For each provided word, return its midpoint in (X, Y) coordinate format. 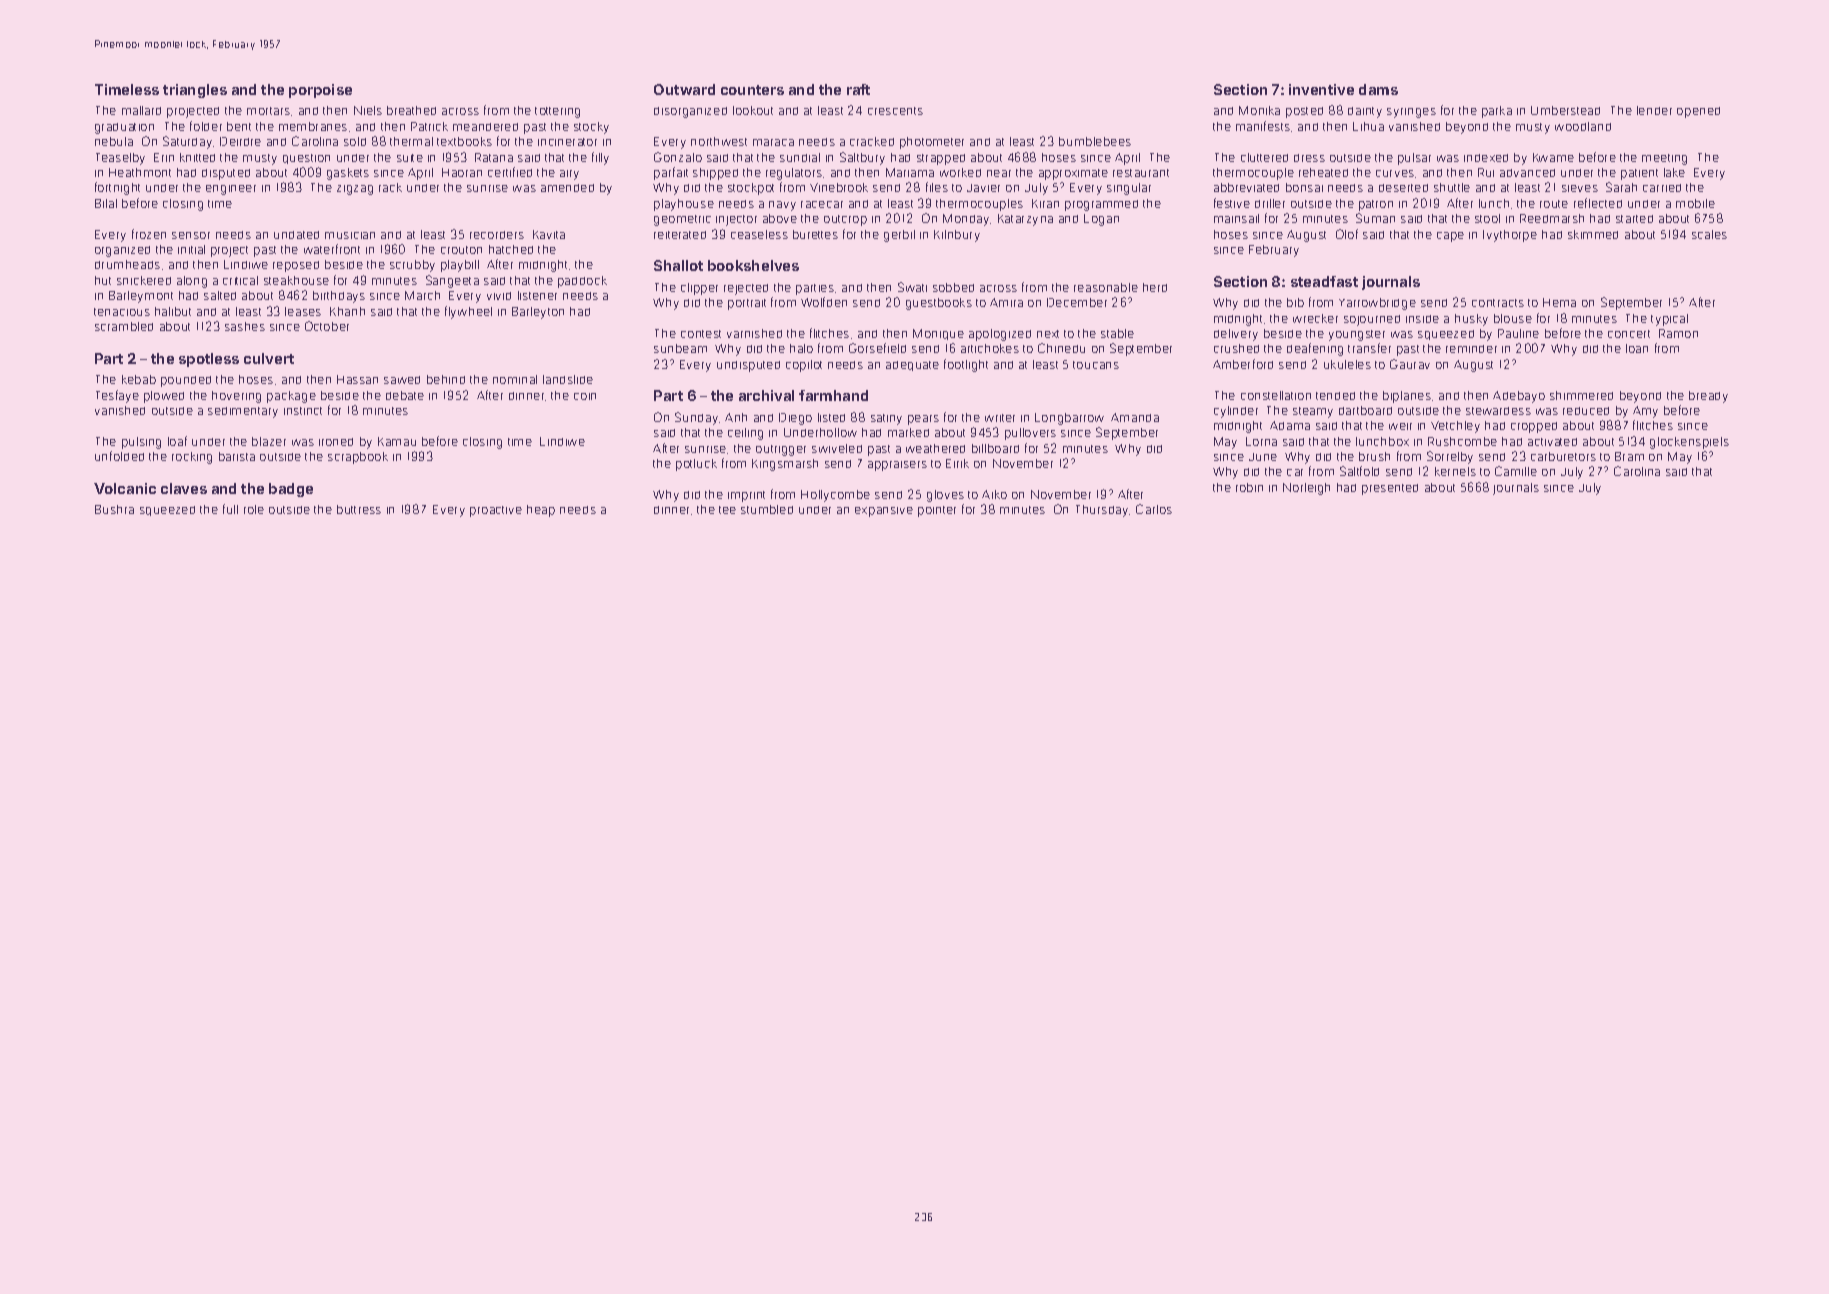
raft (858, 89)
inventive (1321, 89)
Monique (938, 334)
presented (1390, 489)
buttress (359, 509)
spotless (209, 360)
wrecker (1315, 318)
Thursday (1102, 511)
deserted (1403, 188)
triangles (195, 91)
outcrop (845, 220)
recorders (497, 235)
